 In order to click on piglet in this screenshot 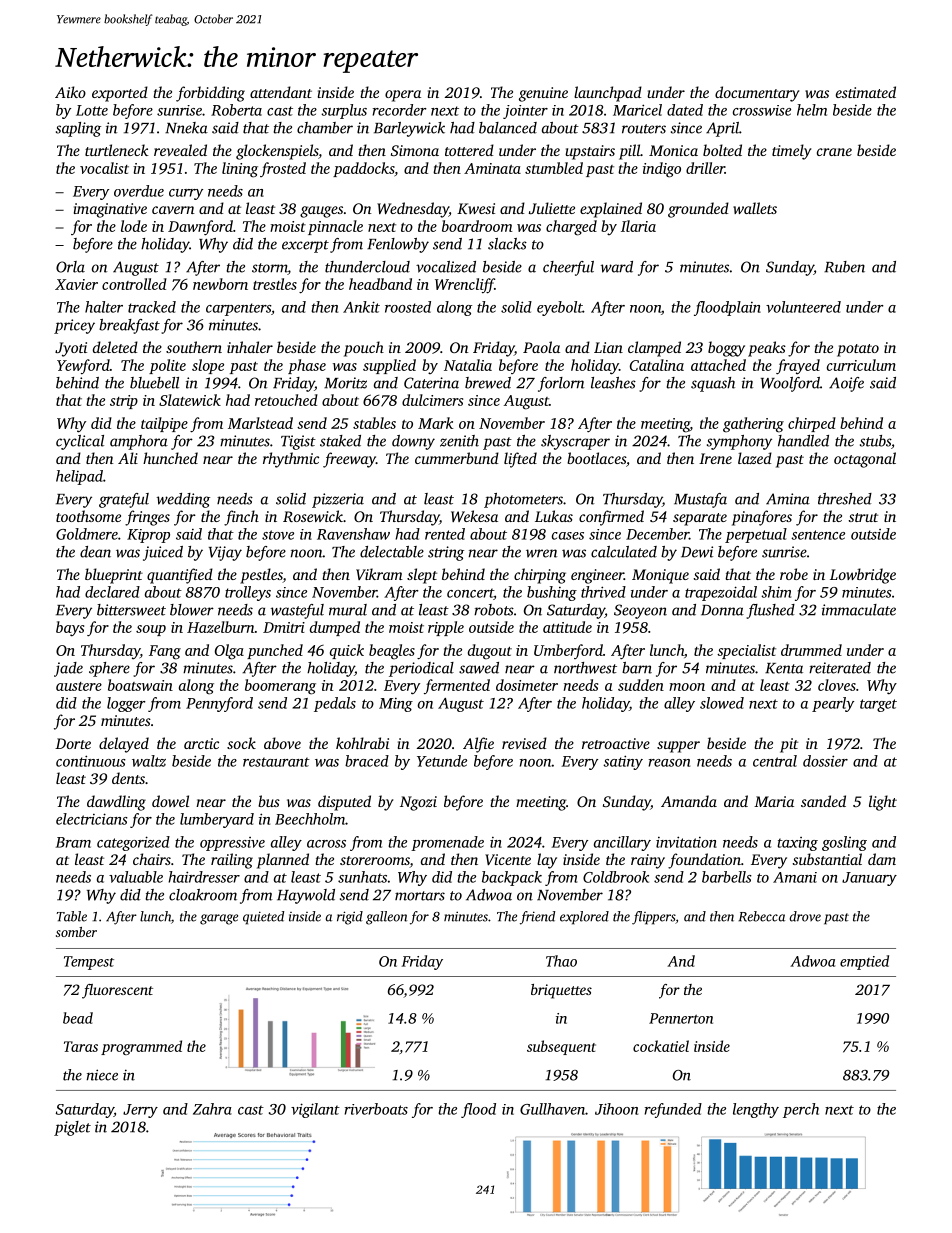, I will do `click(72, 1128)`.
